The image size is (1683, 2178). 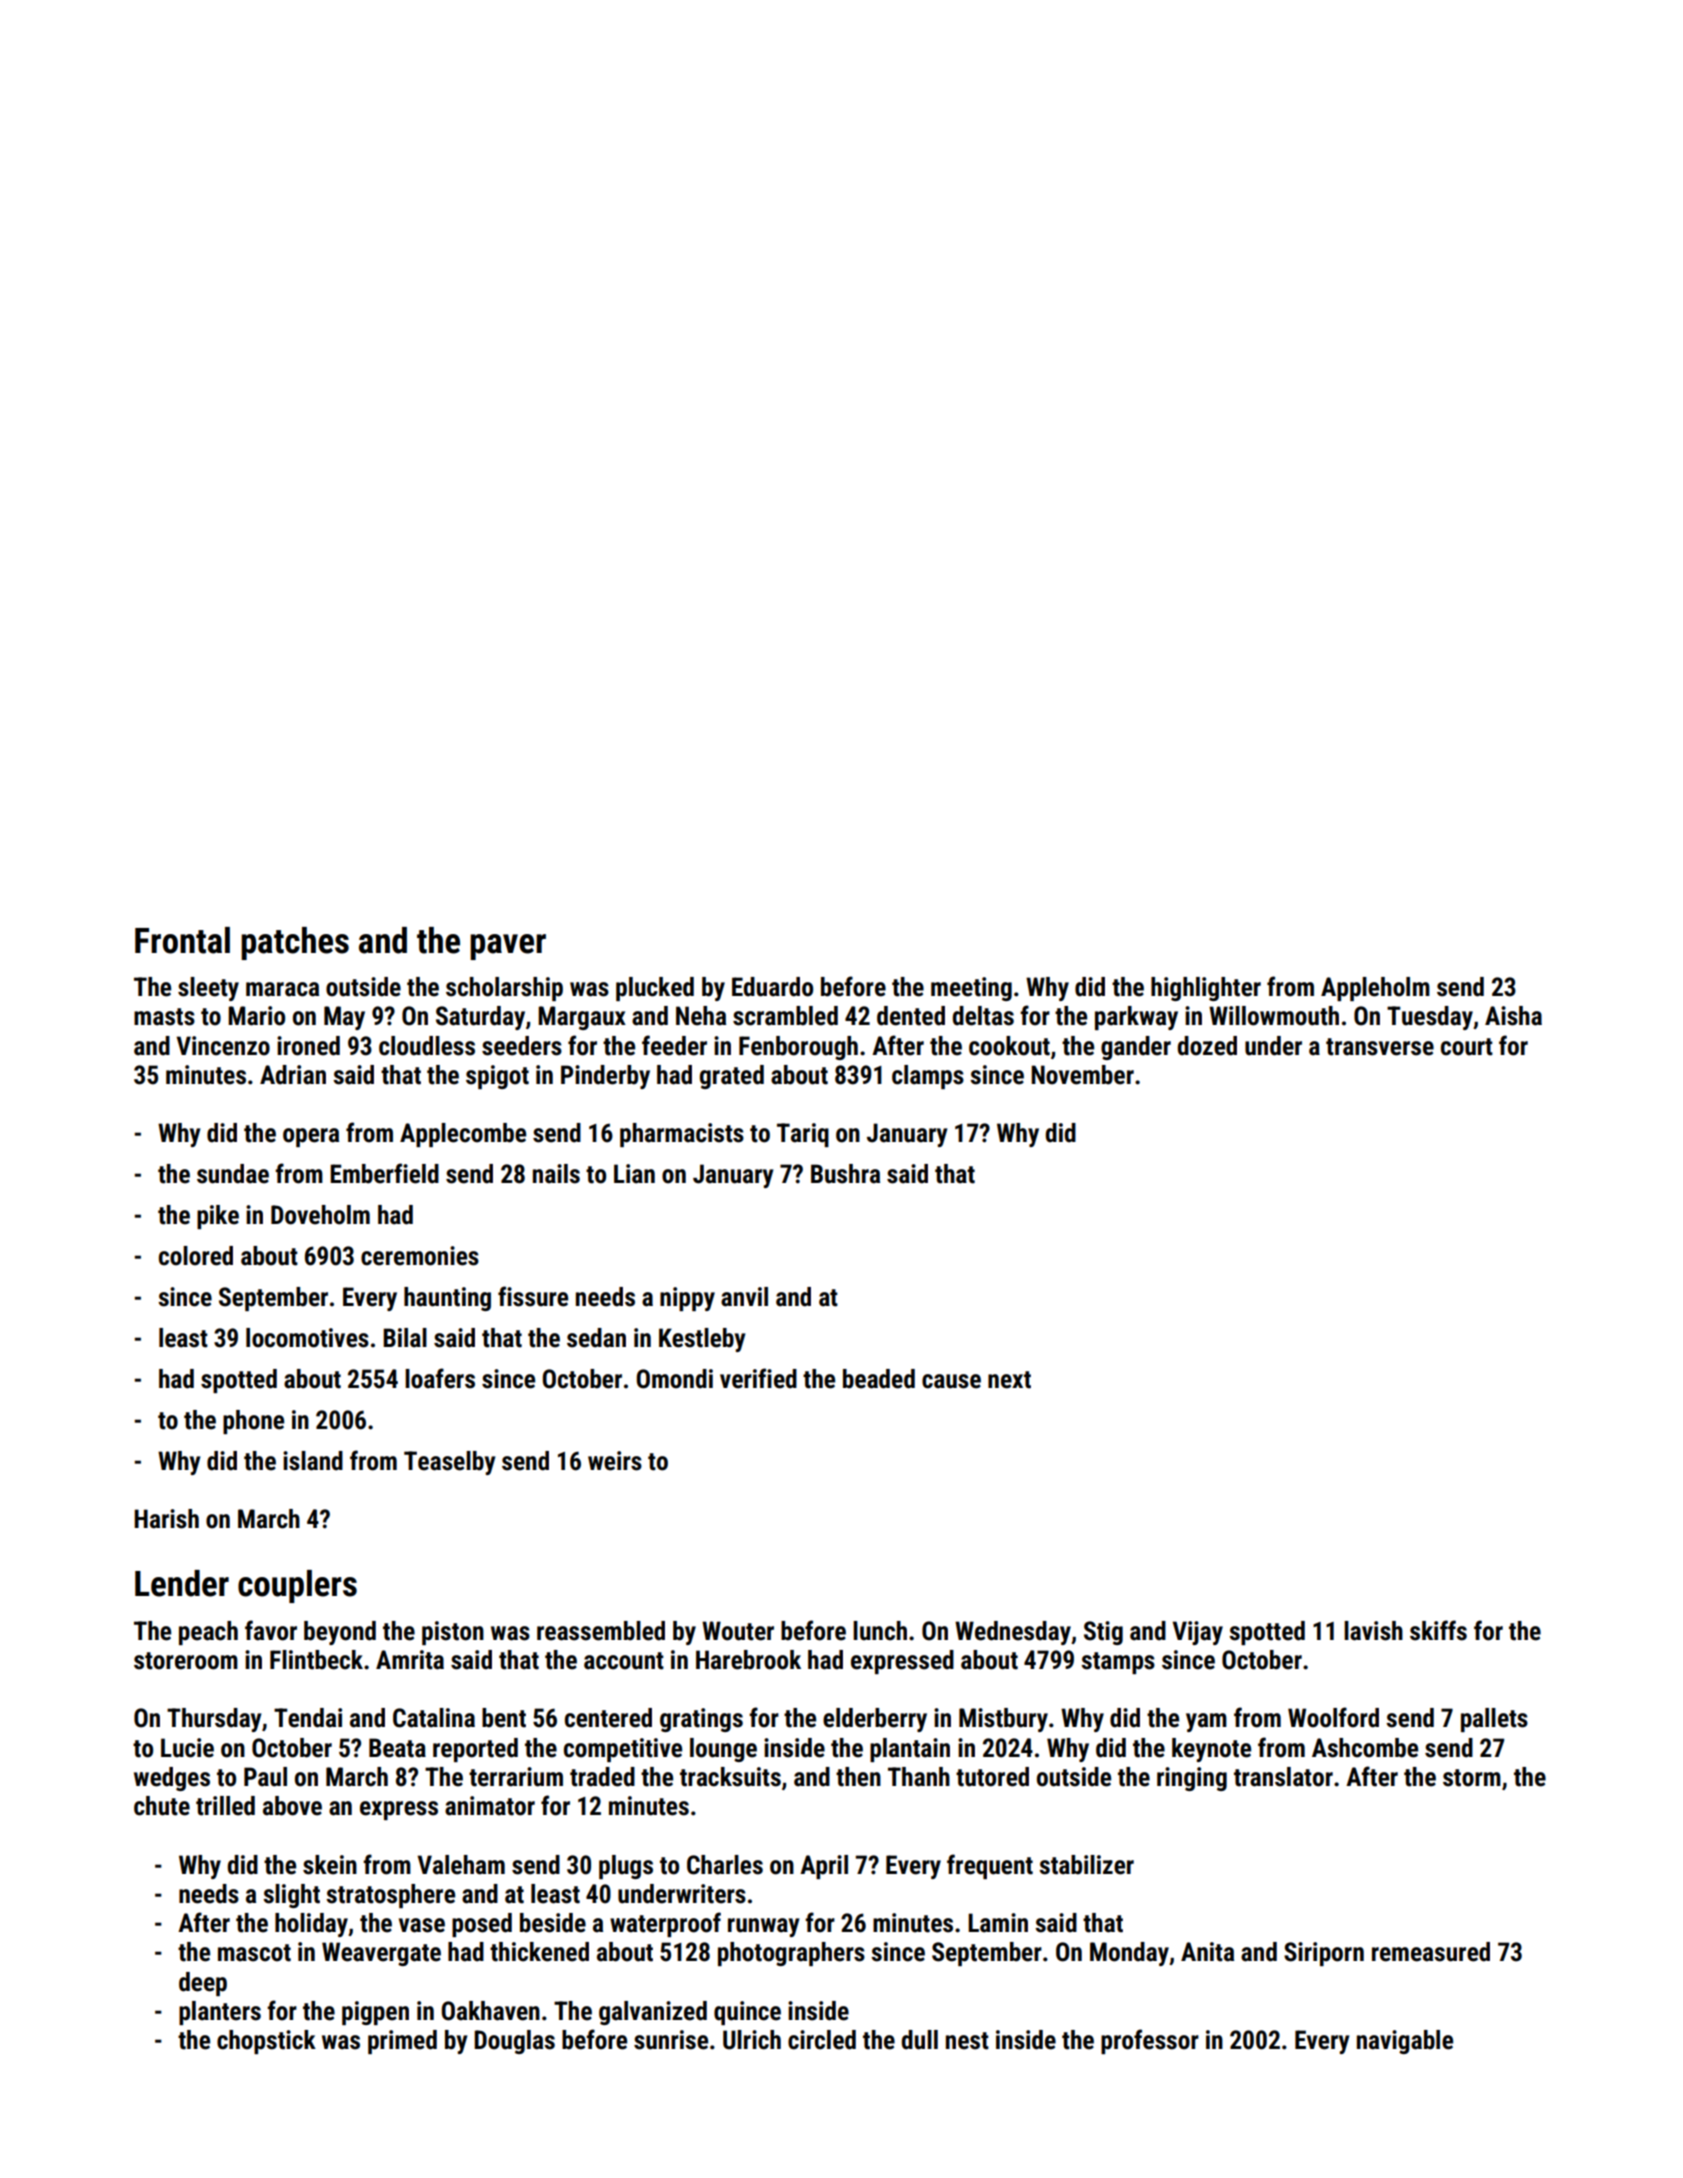 What do you see at coordinates (824, 1867) in the screenshot?
I see `April` at bounding box center [824, 1867].
